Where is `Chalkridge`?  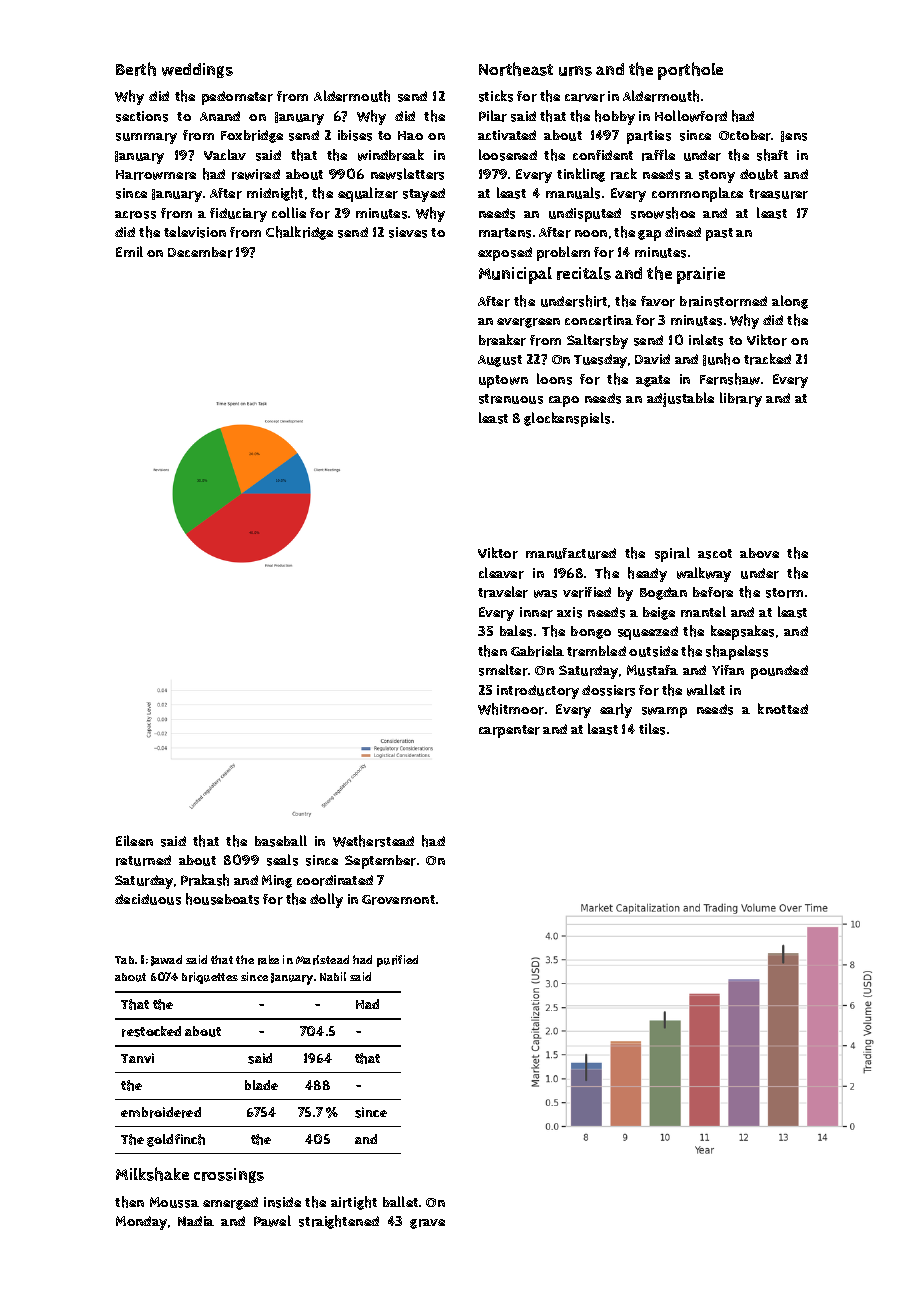
Chalkridge is located at coordinates (299, 233).
